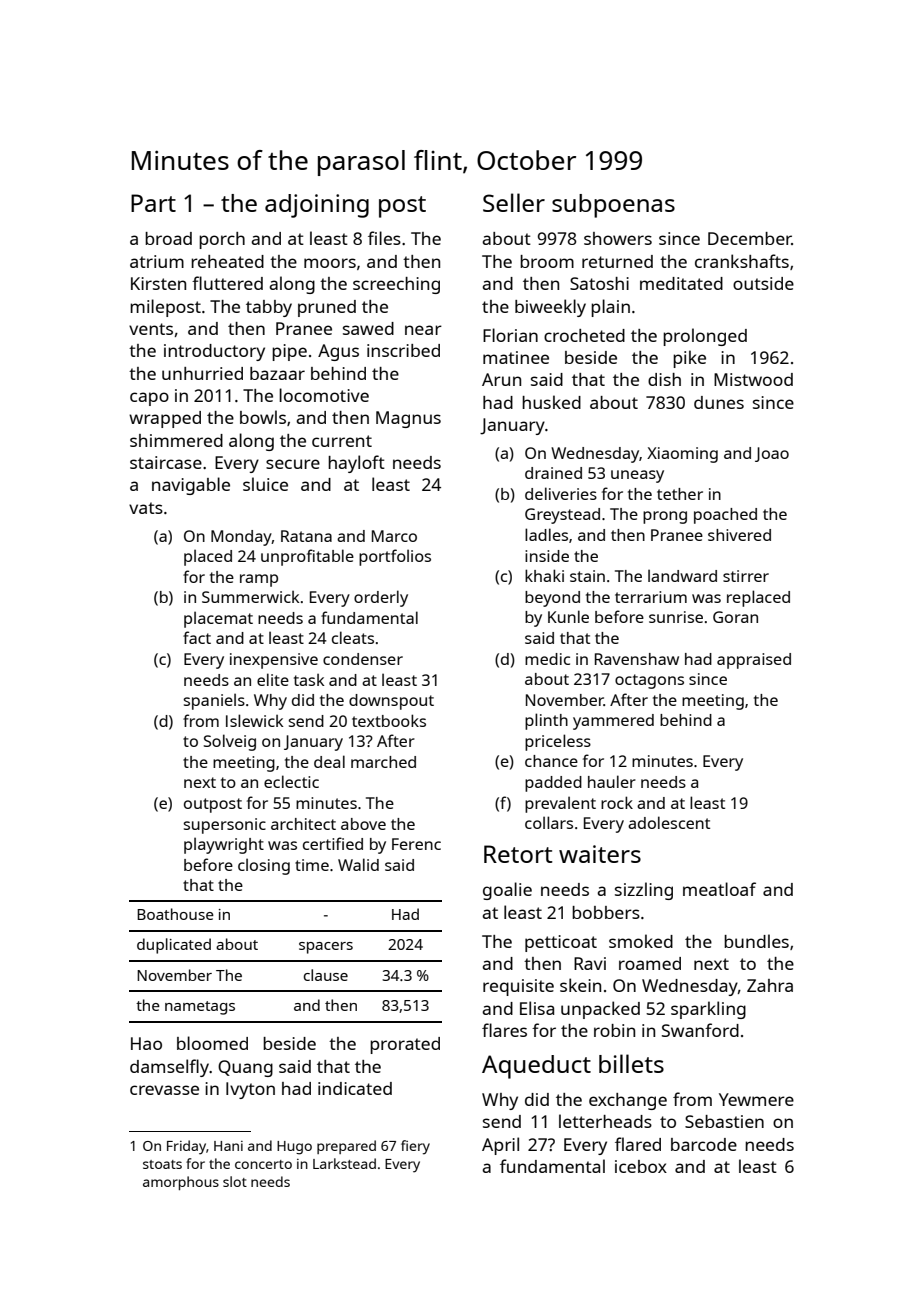 The height and width of the page is (1314, 924). I want to click on files, so click(384, 238).
